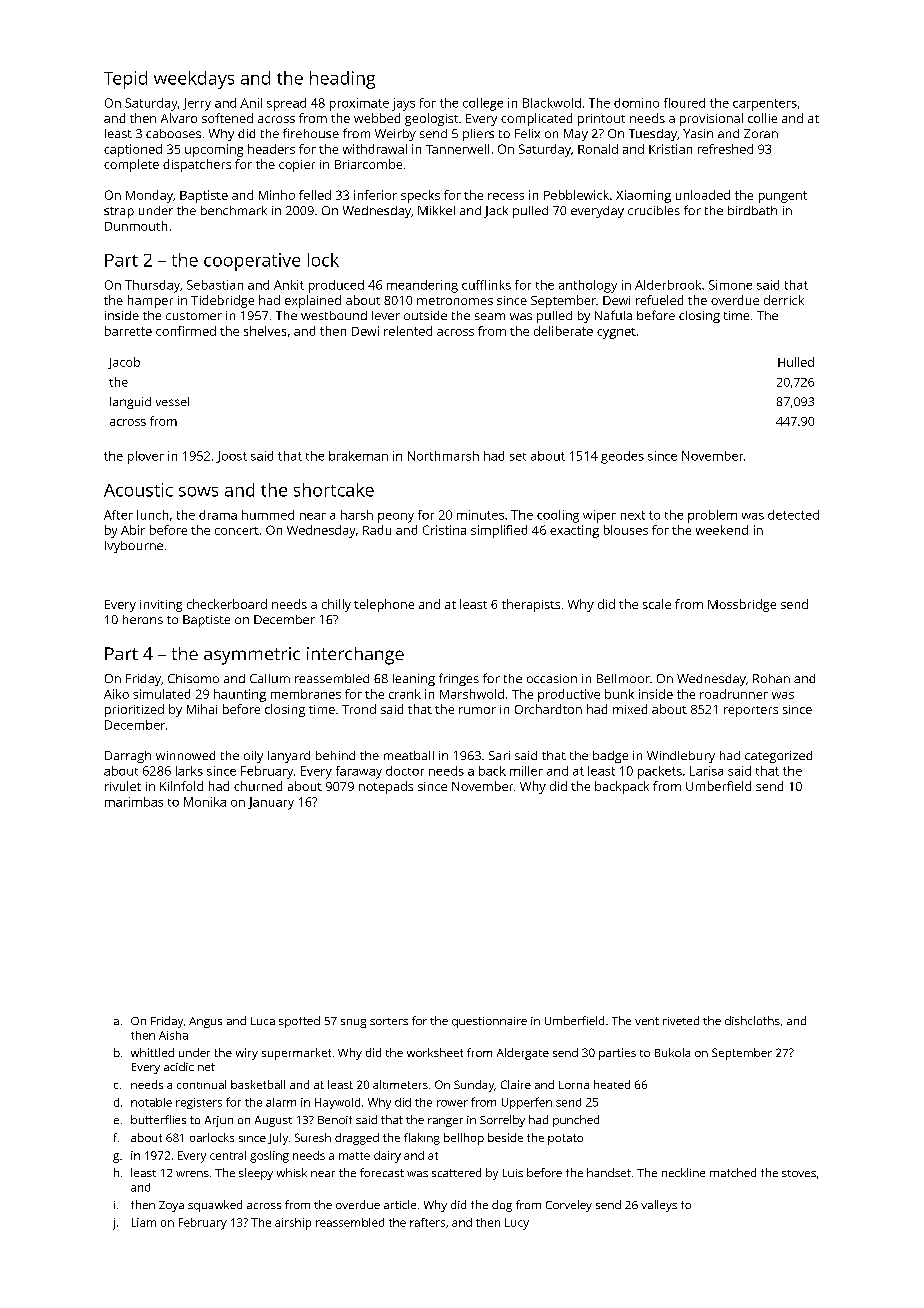  I want to click on squawked, so click(215, 1206).
